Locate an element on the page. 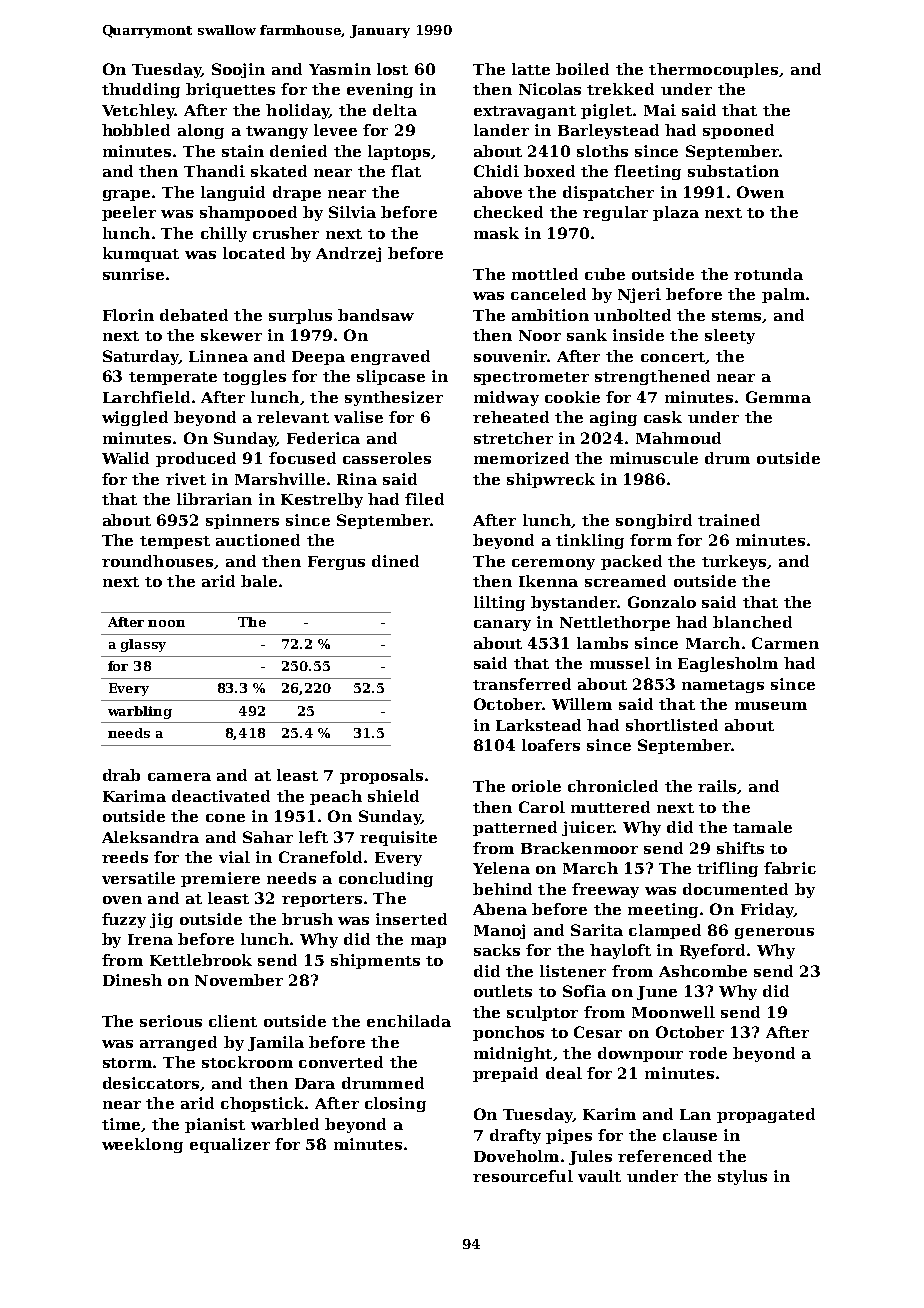 This page has width=924, height=1308. storm is located at coordinates (127, 1063).
